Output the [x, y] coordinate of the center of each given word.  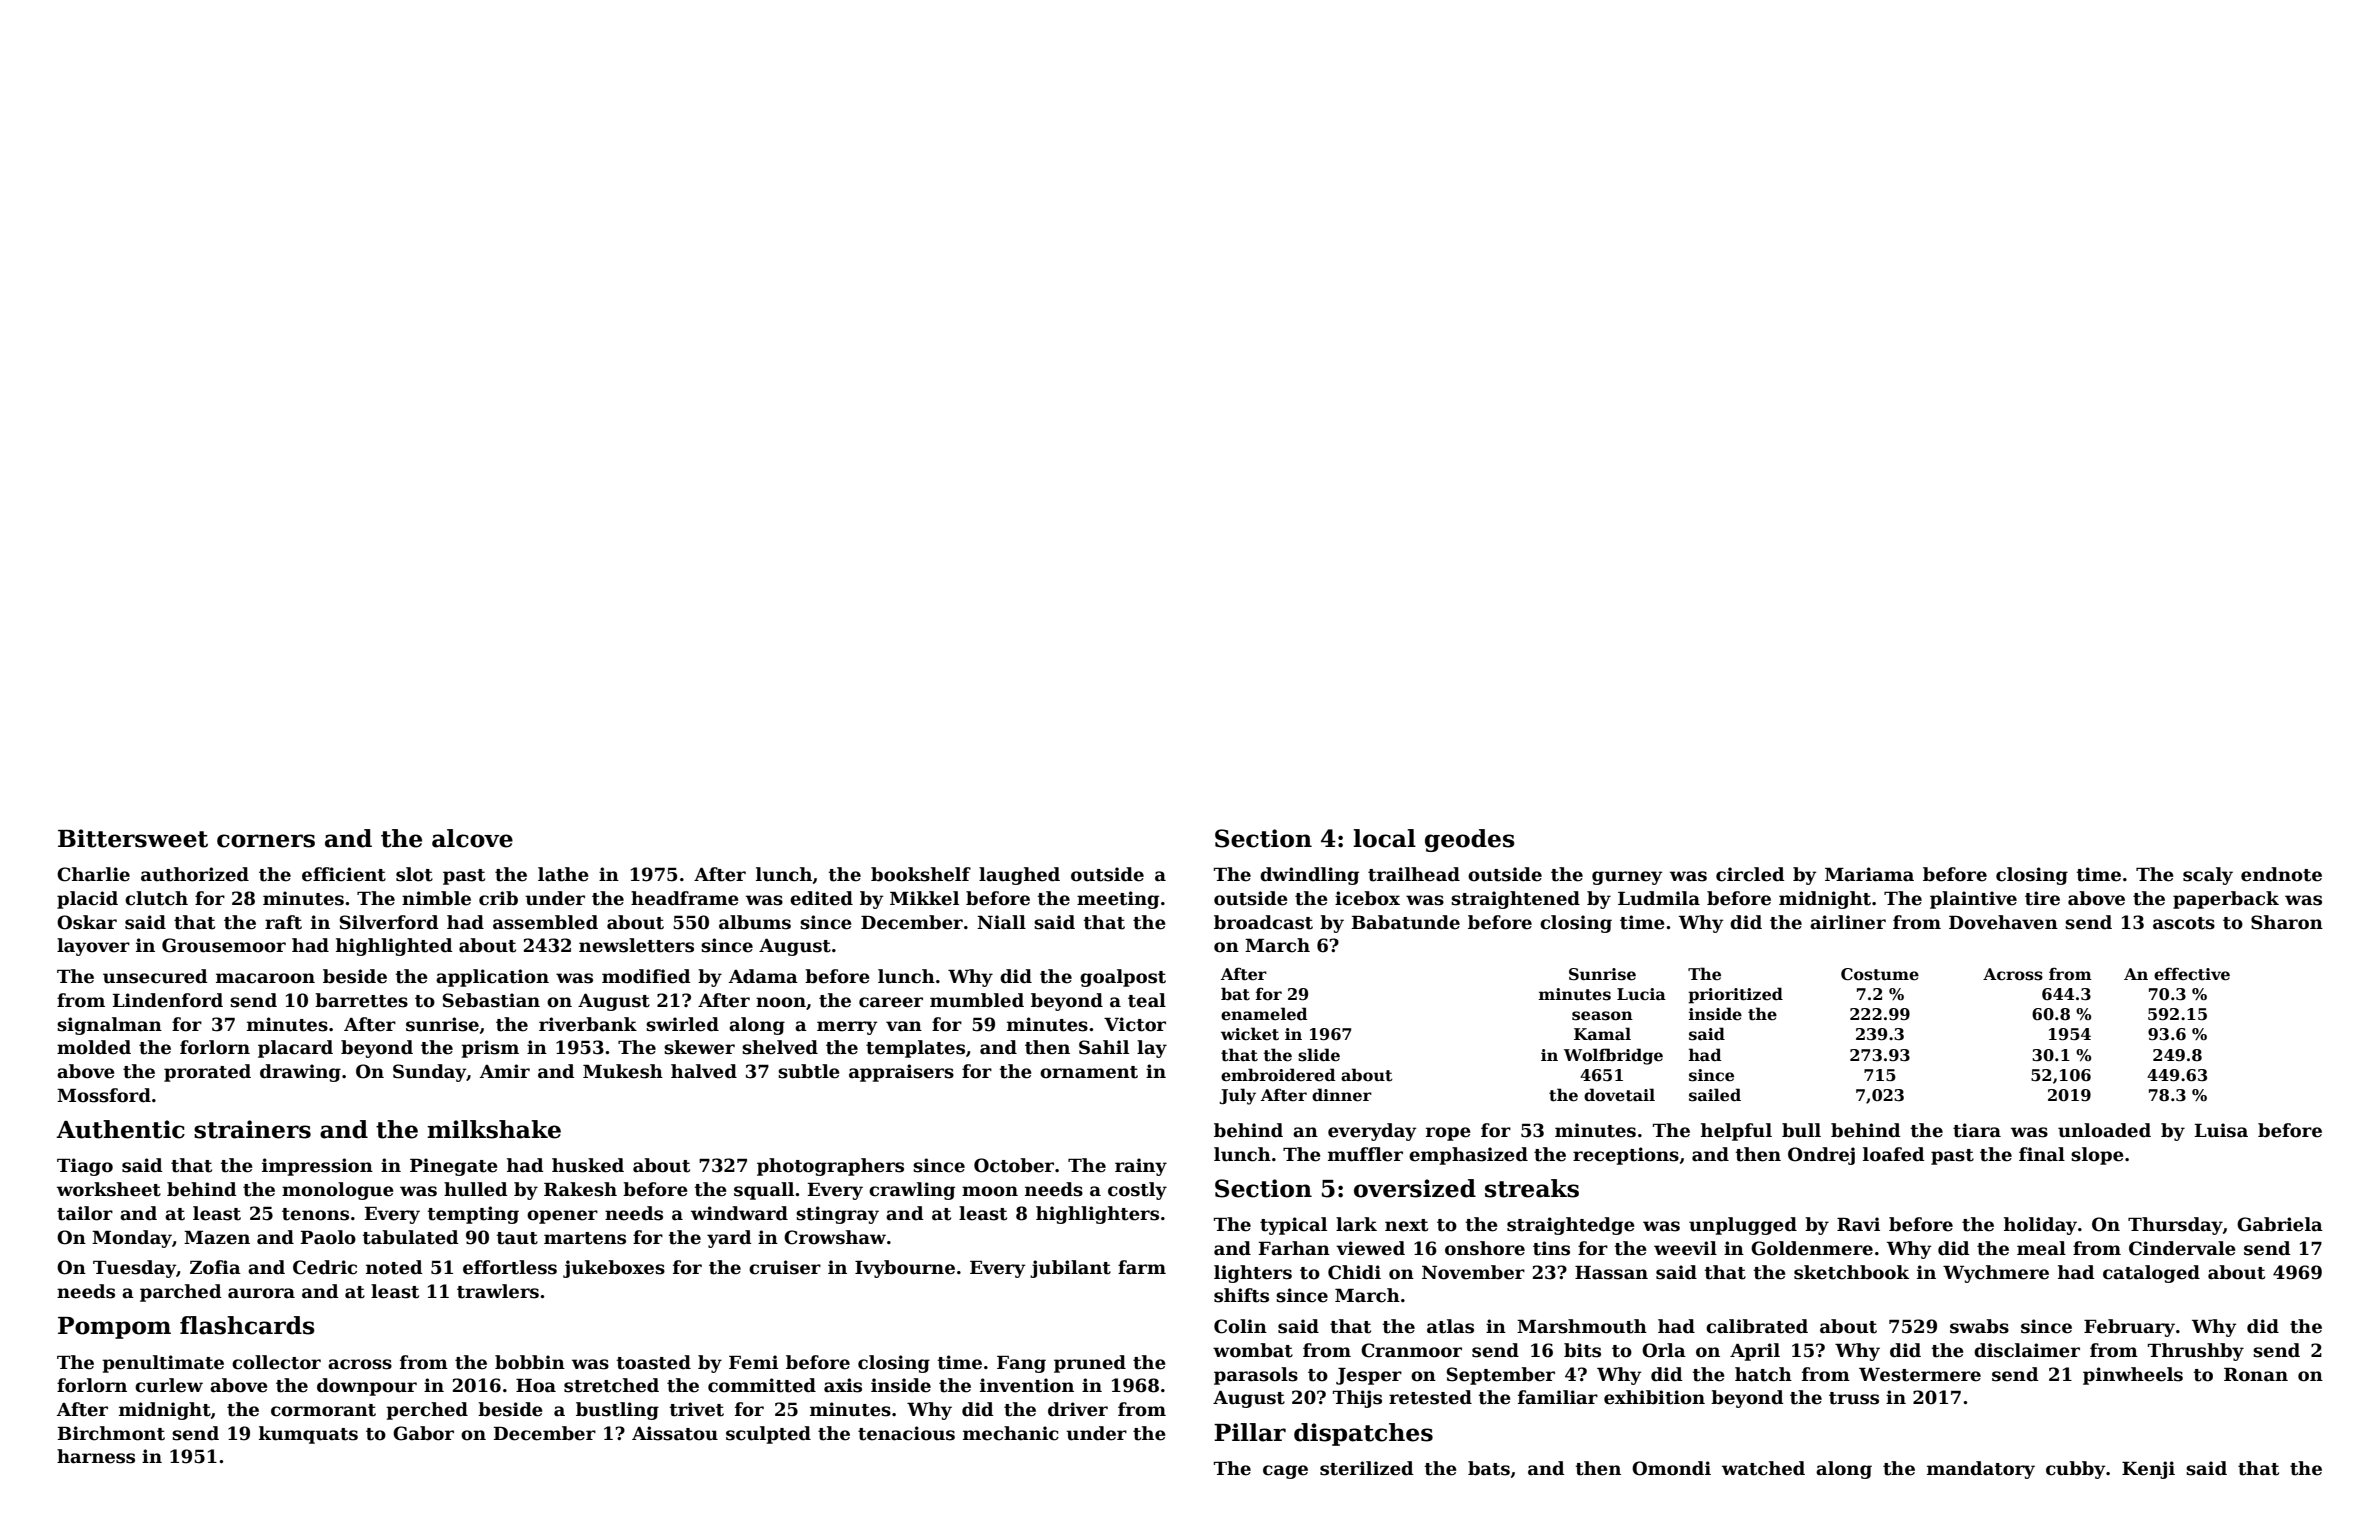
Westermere [1920, 1375]
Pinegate [454, 1167]
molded [94, 1047]
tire [2042, 898]
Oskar [87, 922]
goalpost [1123, 978]
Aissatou [675, 1433]
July [1237, 1096]
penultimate [163, 1364]
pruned [1090, 1364]
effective [2192, 974]
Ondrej [1821, 1156]
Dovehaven [2003, 922]
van [904, 1026]
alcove [472, 838]
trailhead [1414, 874]
